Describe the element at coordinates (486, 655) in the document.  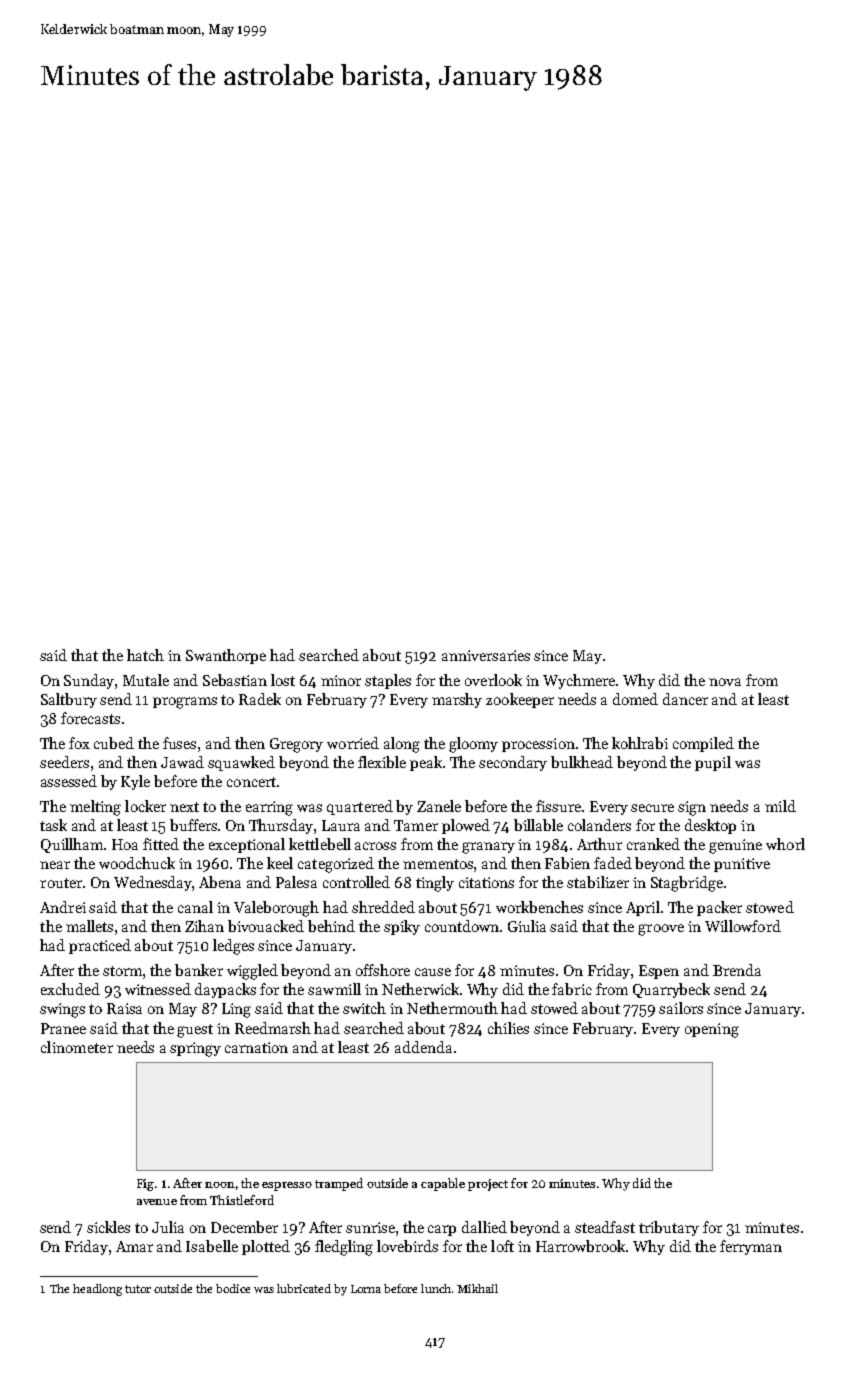
I see `anniversaries` at that location.
